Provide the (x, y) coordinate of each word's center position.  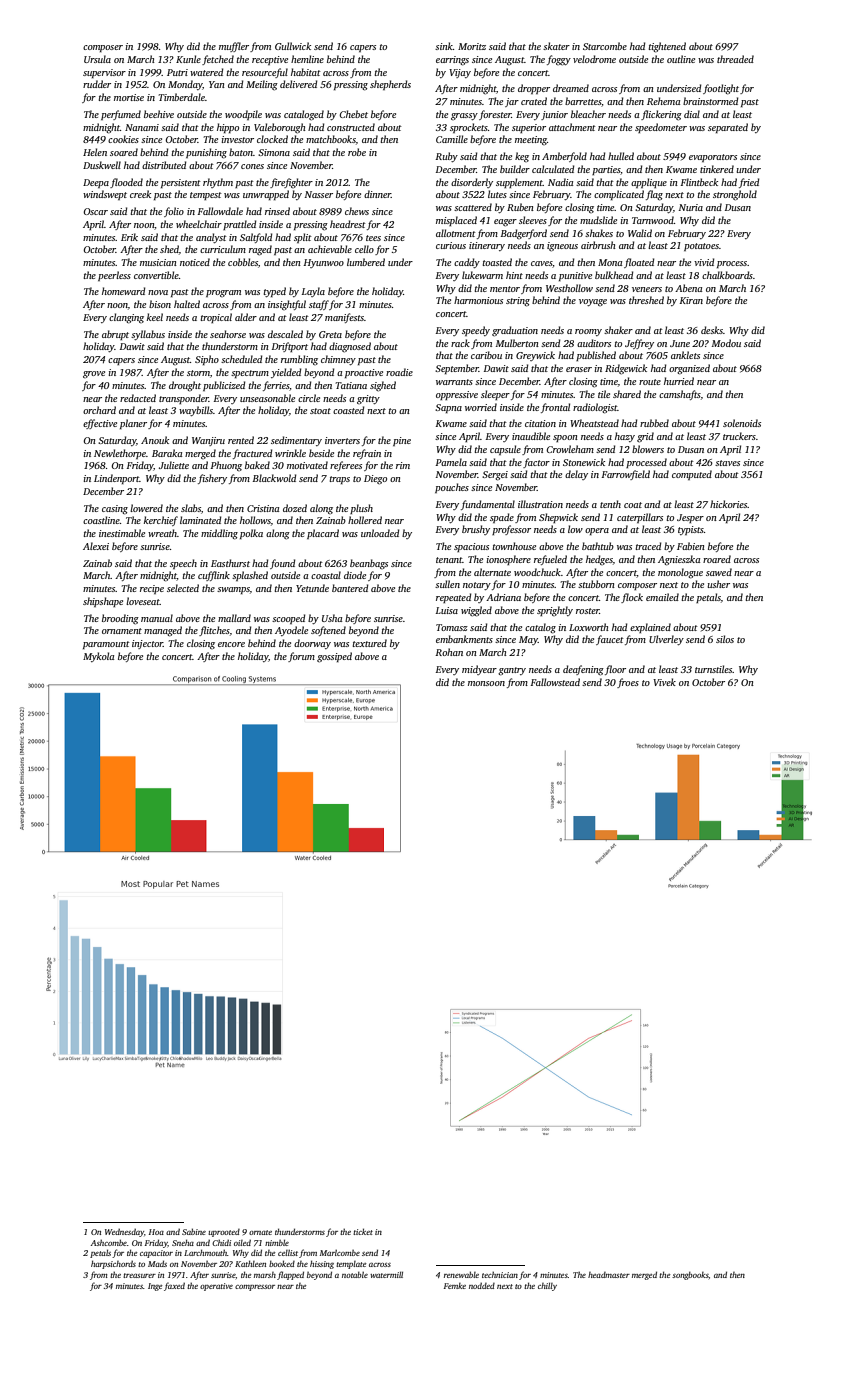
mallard (234, 618)
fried (749, 183)
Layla (313, 292)
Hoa (156, 1232)
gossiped (334, 657)
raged (260, 250)
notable (355, 1274)
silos (725, 639)
